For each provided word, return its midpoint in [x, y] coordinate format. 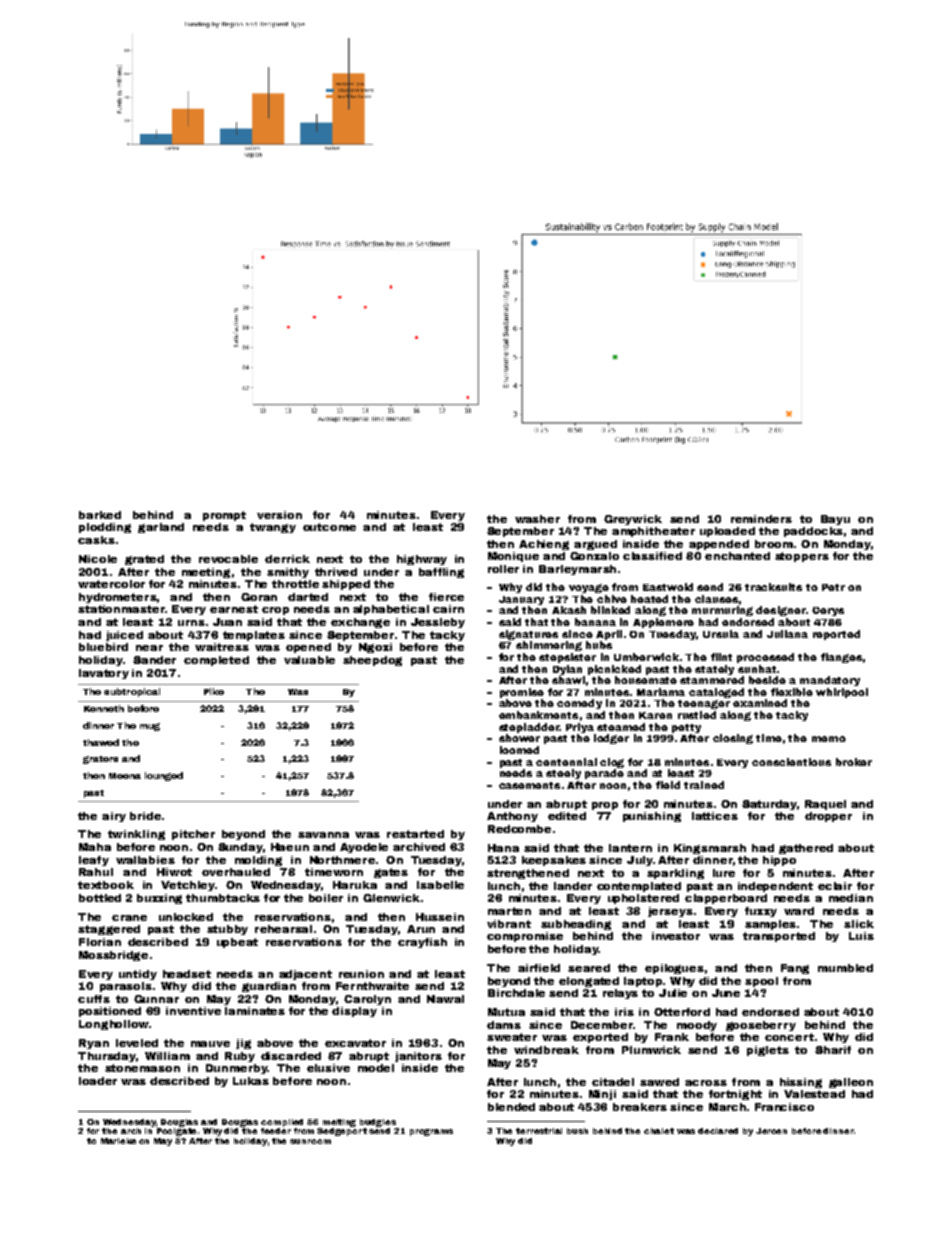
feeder [276, 1131]
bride [145, 816]
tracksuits [773, 587]
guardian [269, 987]
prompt [224, 516]
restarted [415, 834]
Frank [672, 1037]
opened [308, 648]
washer [537, 519]
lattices [715, 816]
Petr [833, 587]
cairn [448, 609]
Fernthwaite [372, 986]
